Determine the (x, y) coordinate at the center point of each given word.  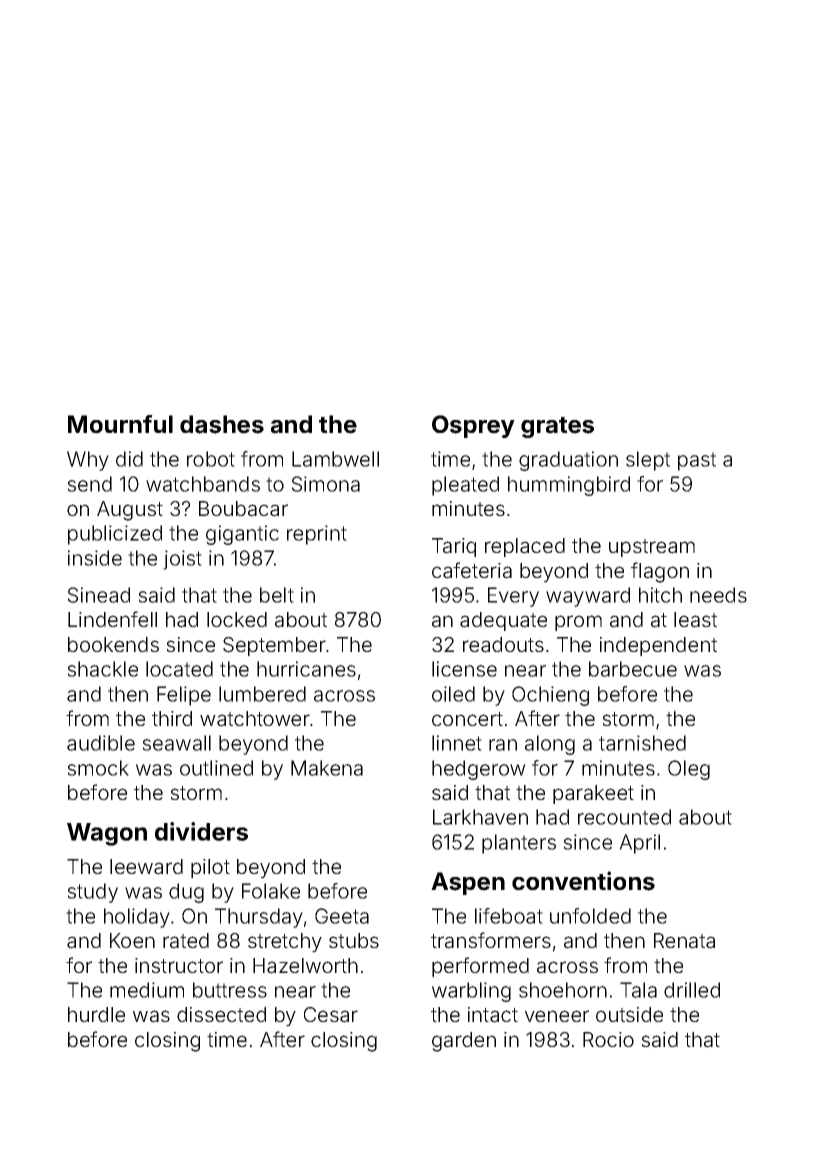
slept (648, 461)
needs (718, 595)
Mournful (120, 424)
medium (147, 990)
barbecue (633, 669)
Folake (271, 891)
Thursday (259, 918)
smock (98, 768)
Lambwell (335, 459)
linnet (457, 743)
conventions (583, 881)
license (464, 669)
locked (237, 619)
